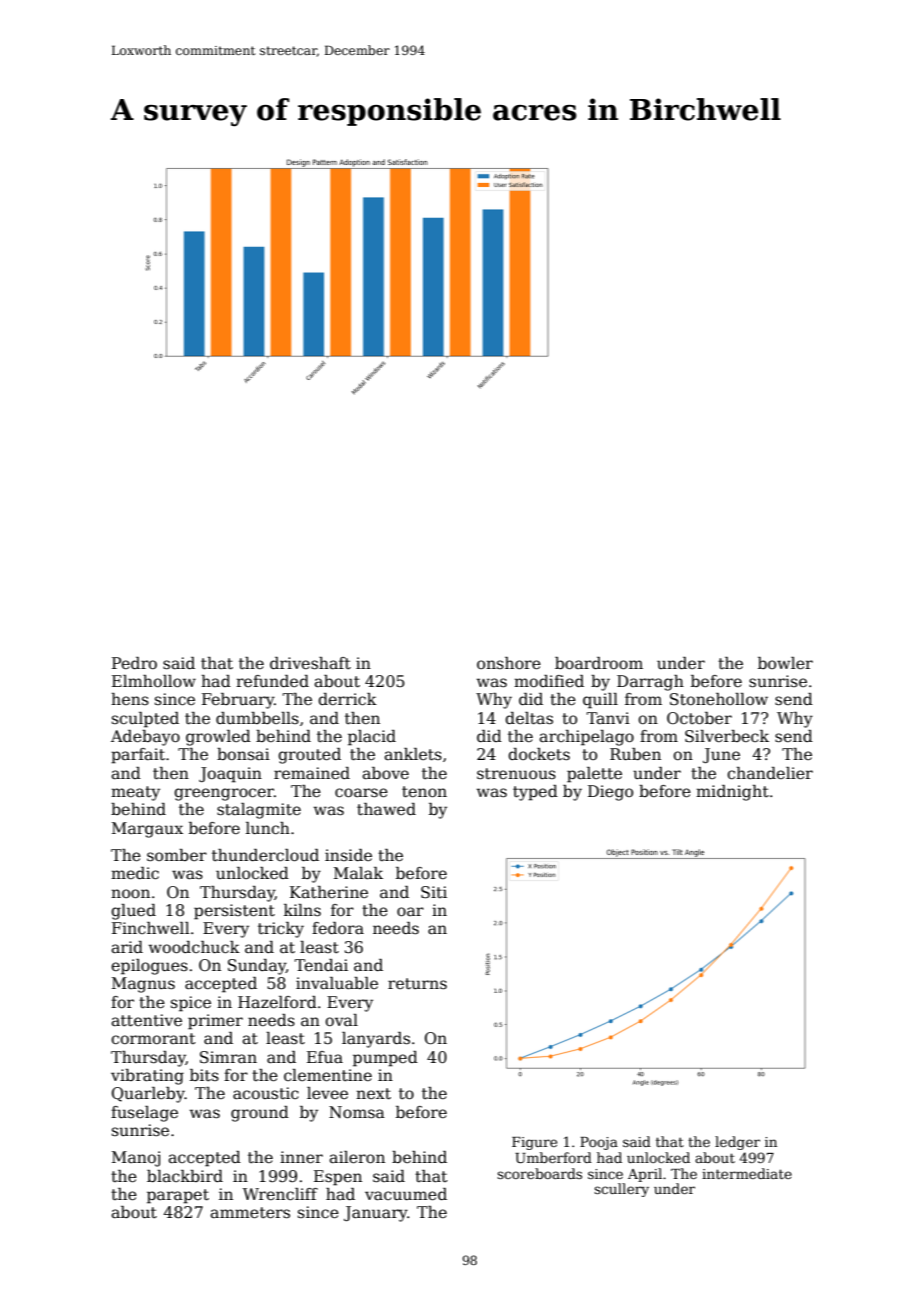  Describe the element at coordinates (321, 965) in the screenshot. I see `Tendai` at that location.
